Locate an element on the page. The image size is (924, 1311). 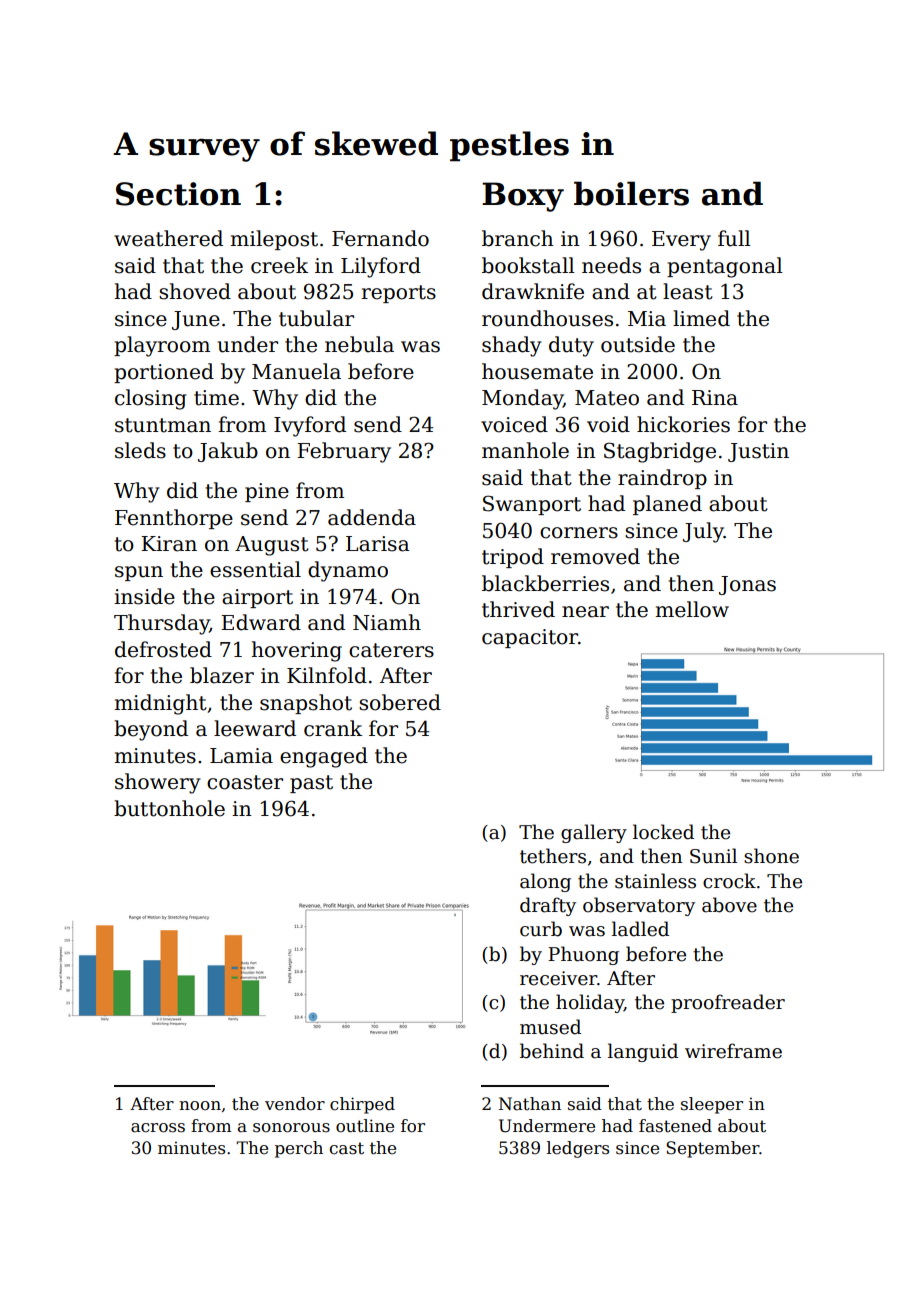
reports is located at coordinates (399, 294).
